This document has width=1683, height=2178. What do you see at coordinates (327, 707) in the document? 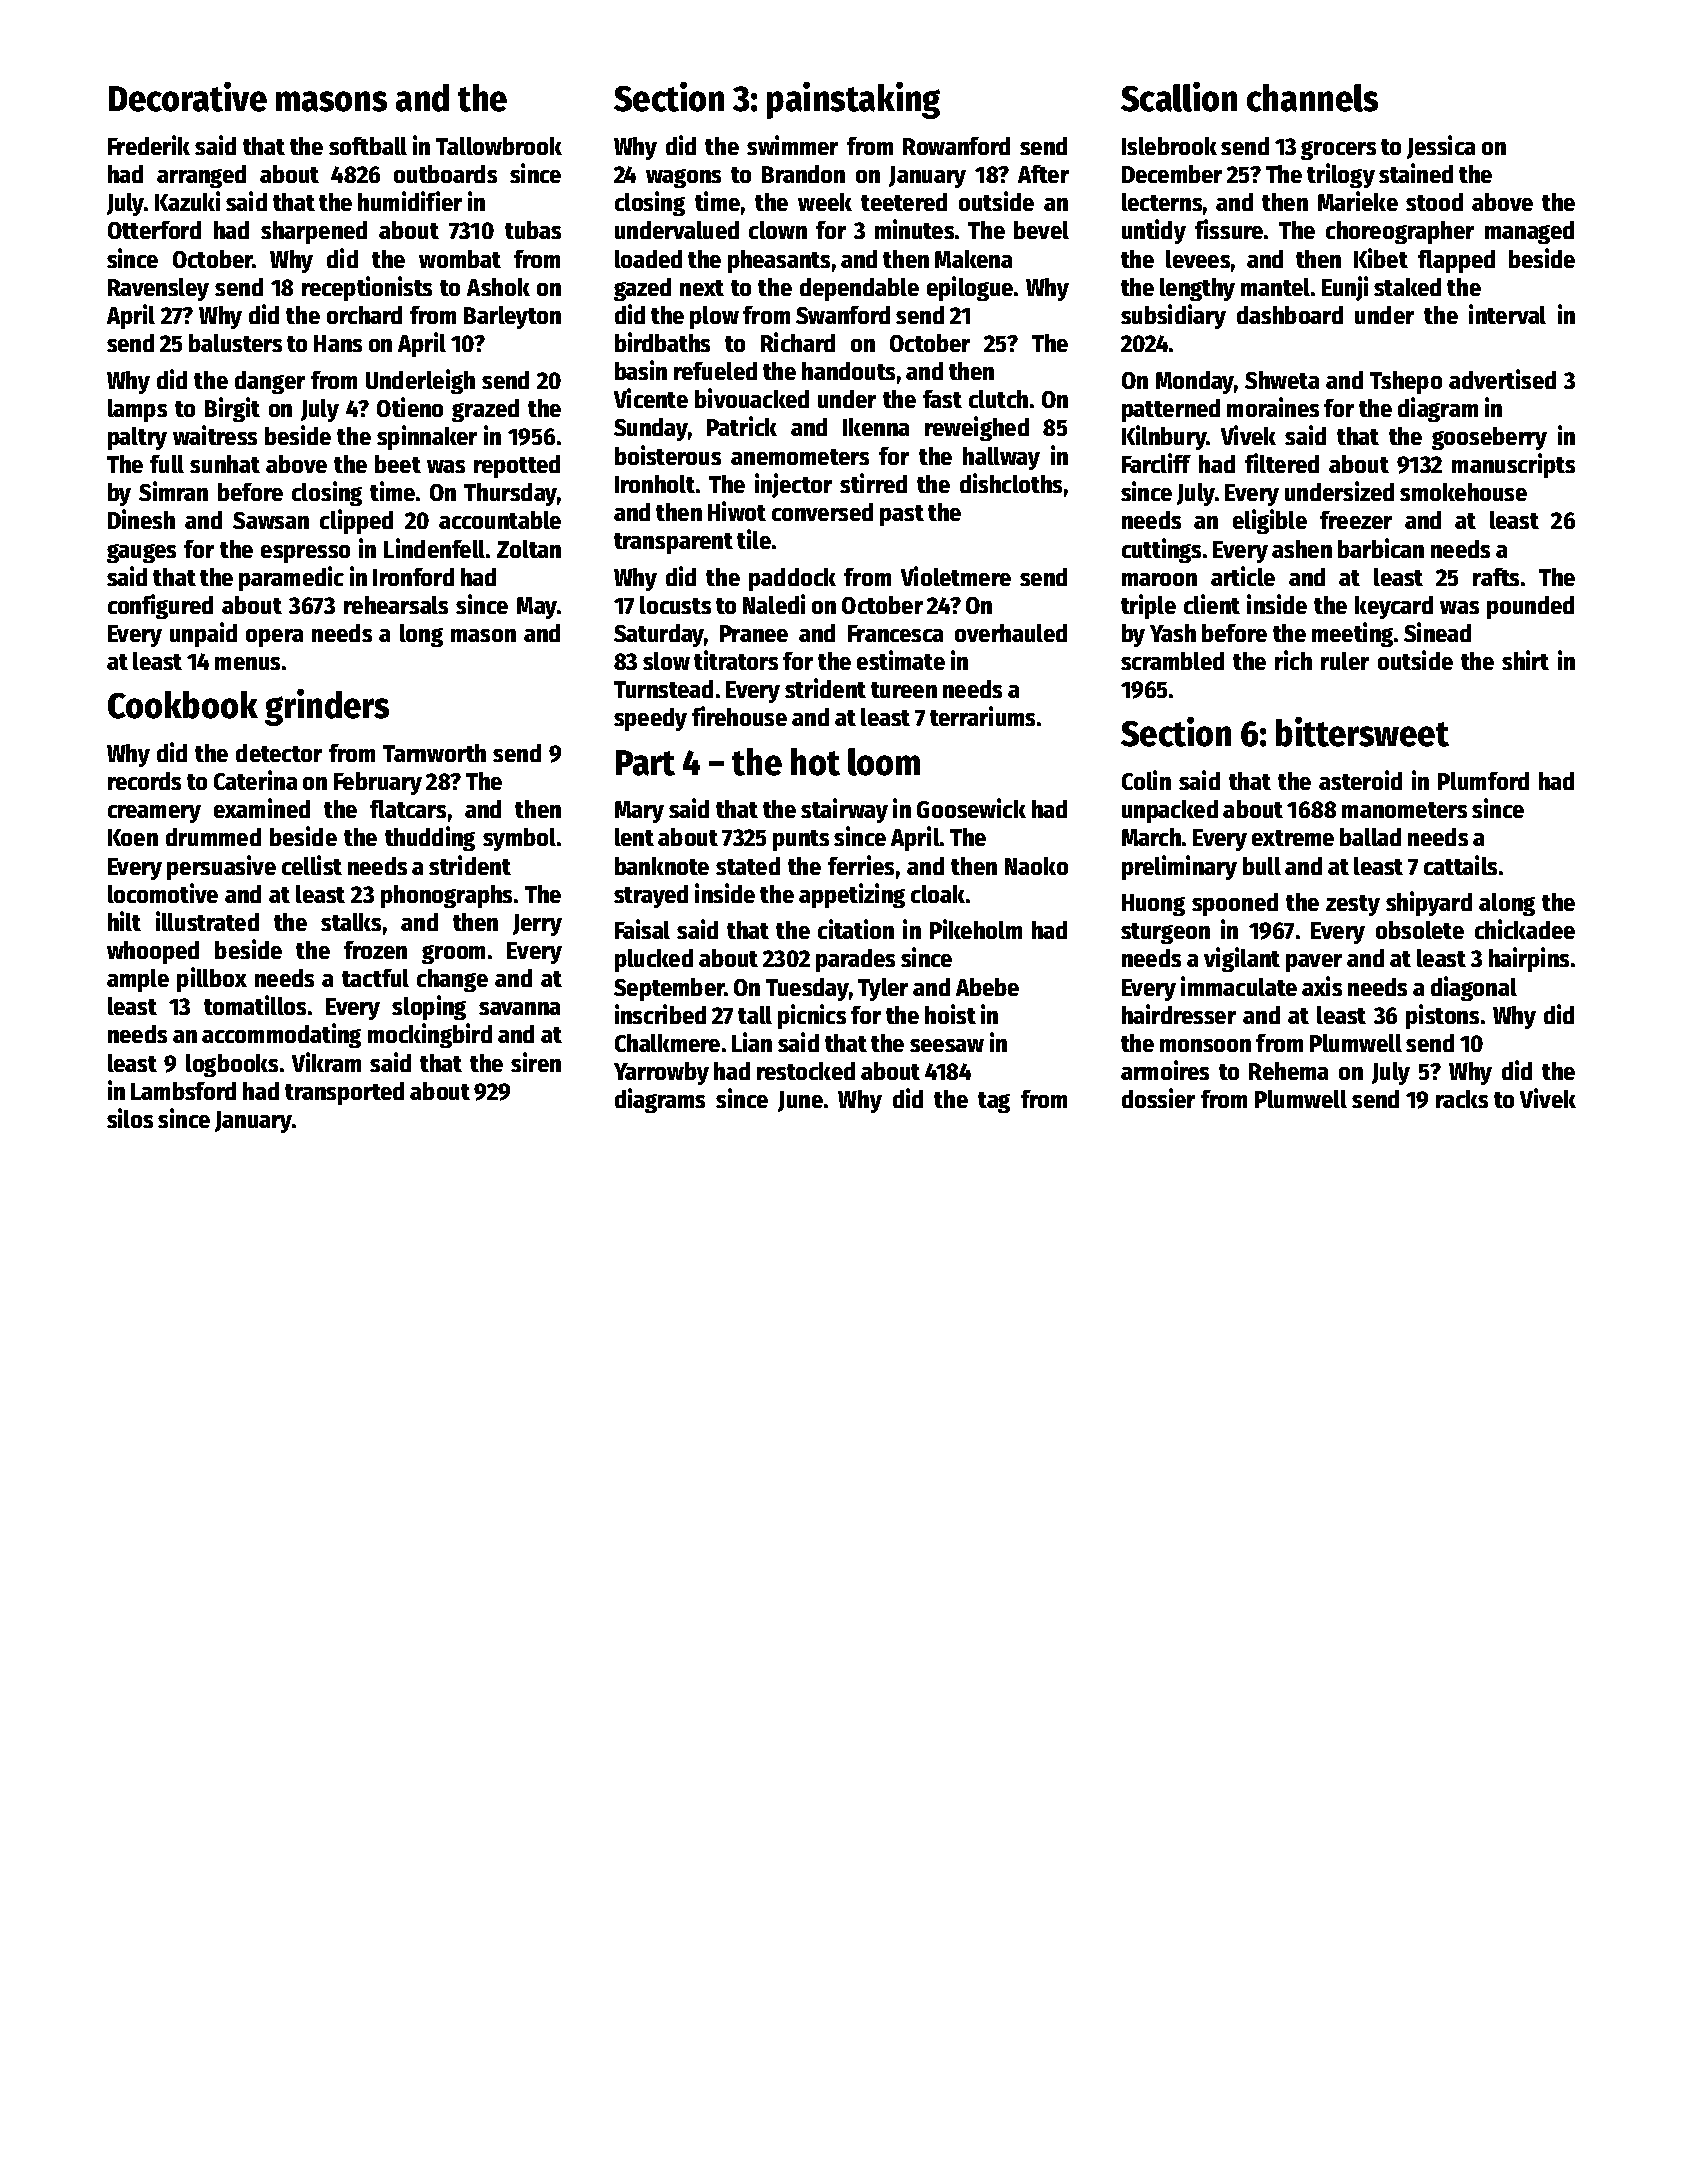
I see `grinders` at bounding box center [327, 707].
